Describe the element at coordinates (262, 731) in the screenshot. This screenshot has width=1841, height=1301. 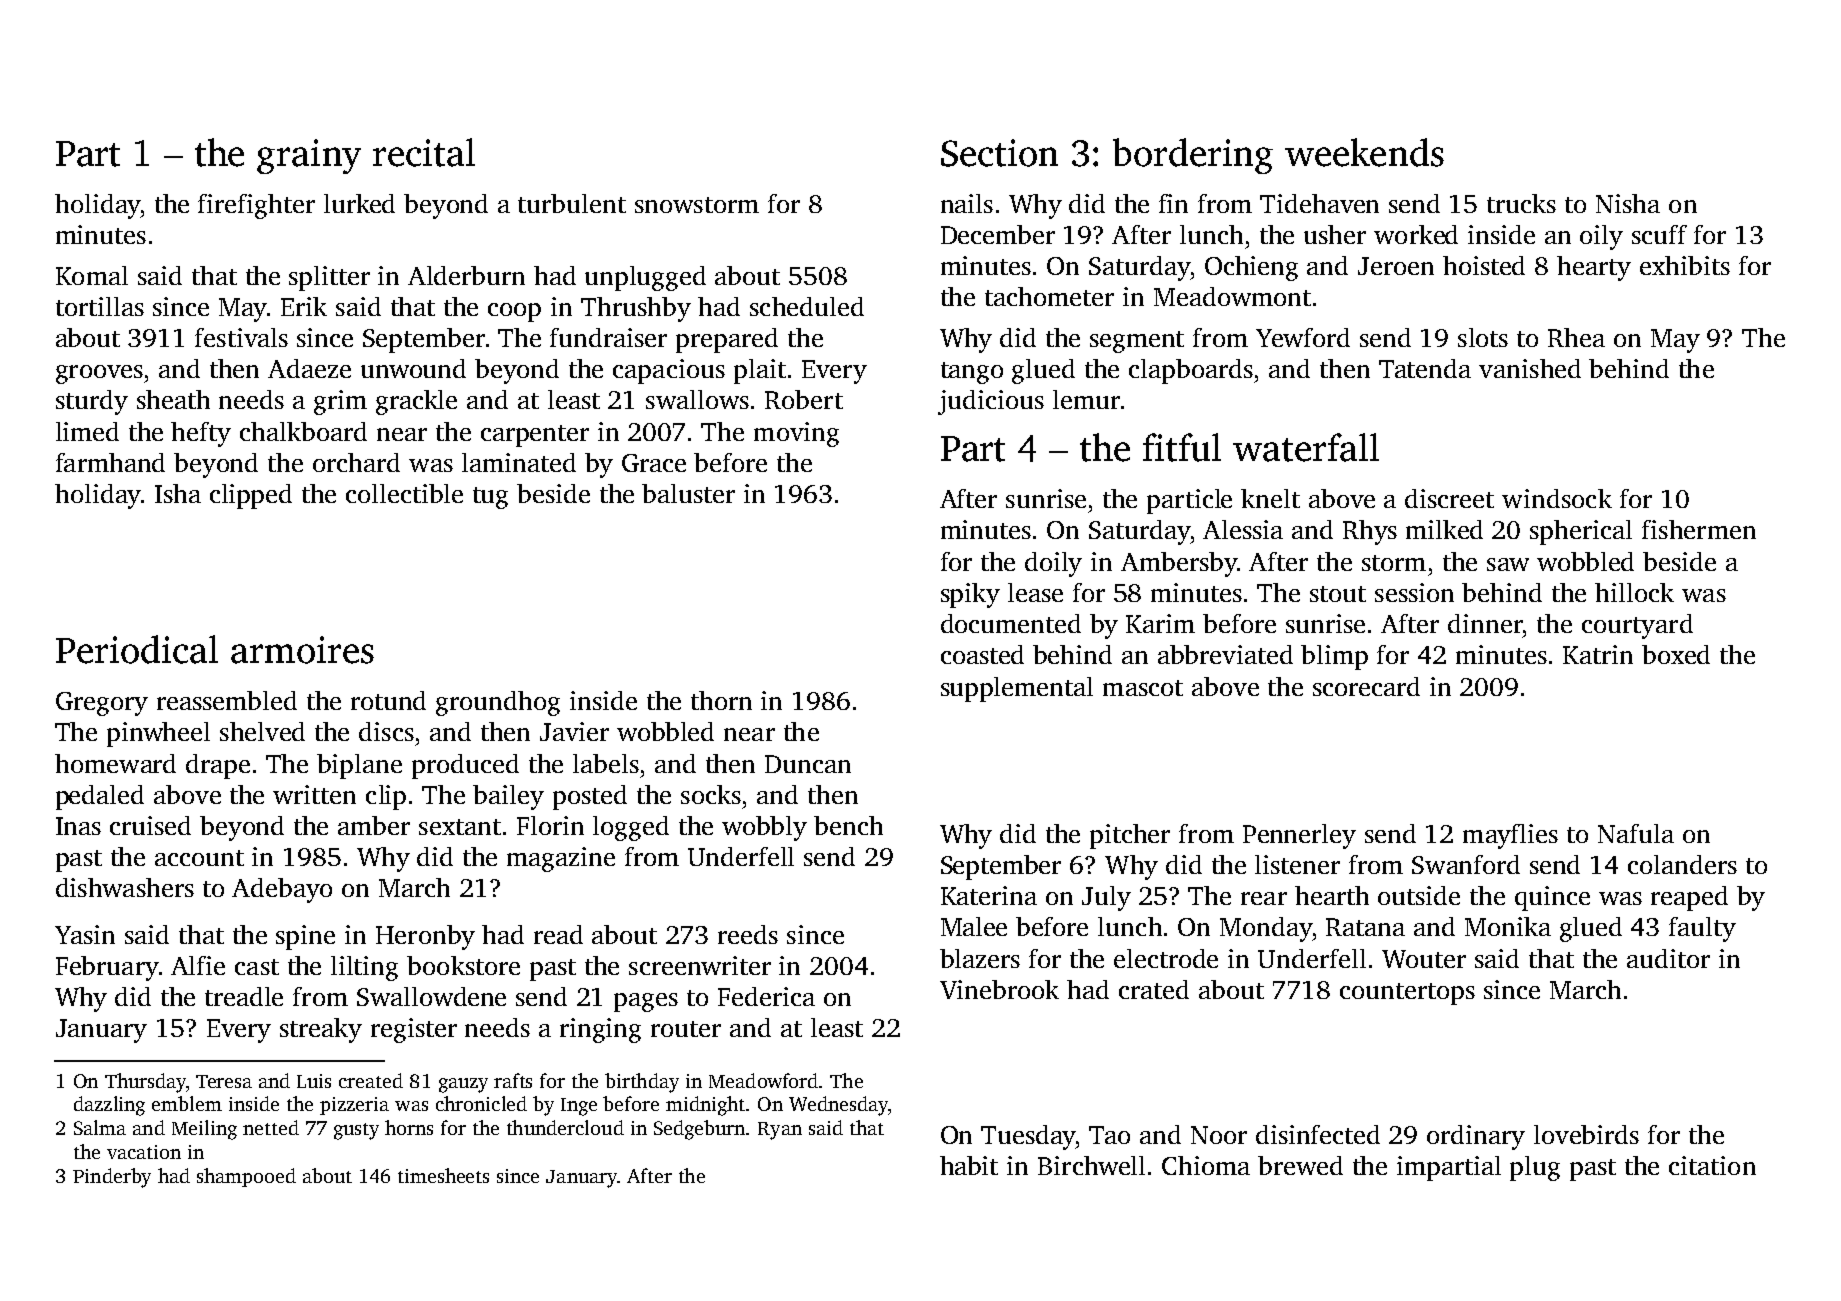
I see `shelved` at that location.
